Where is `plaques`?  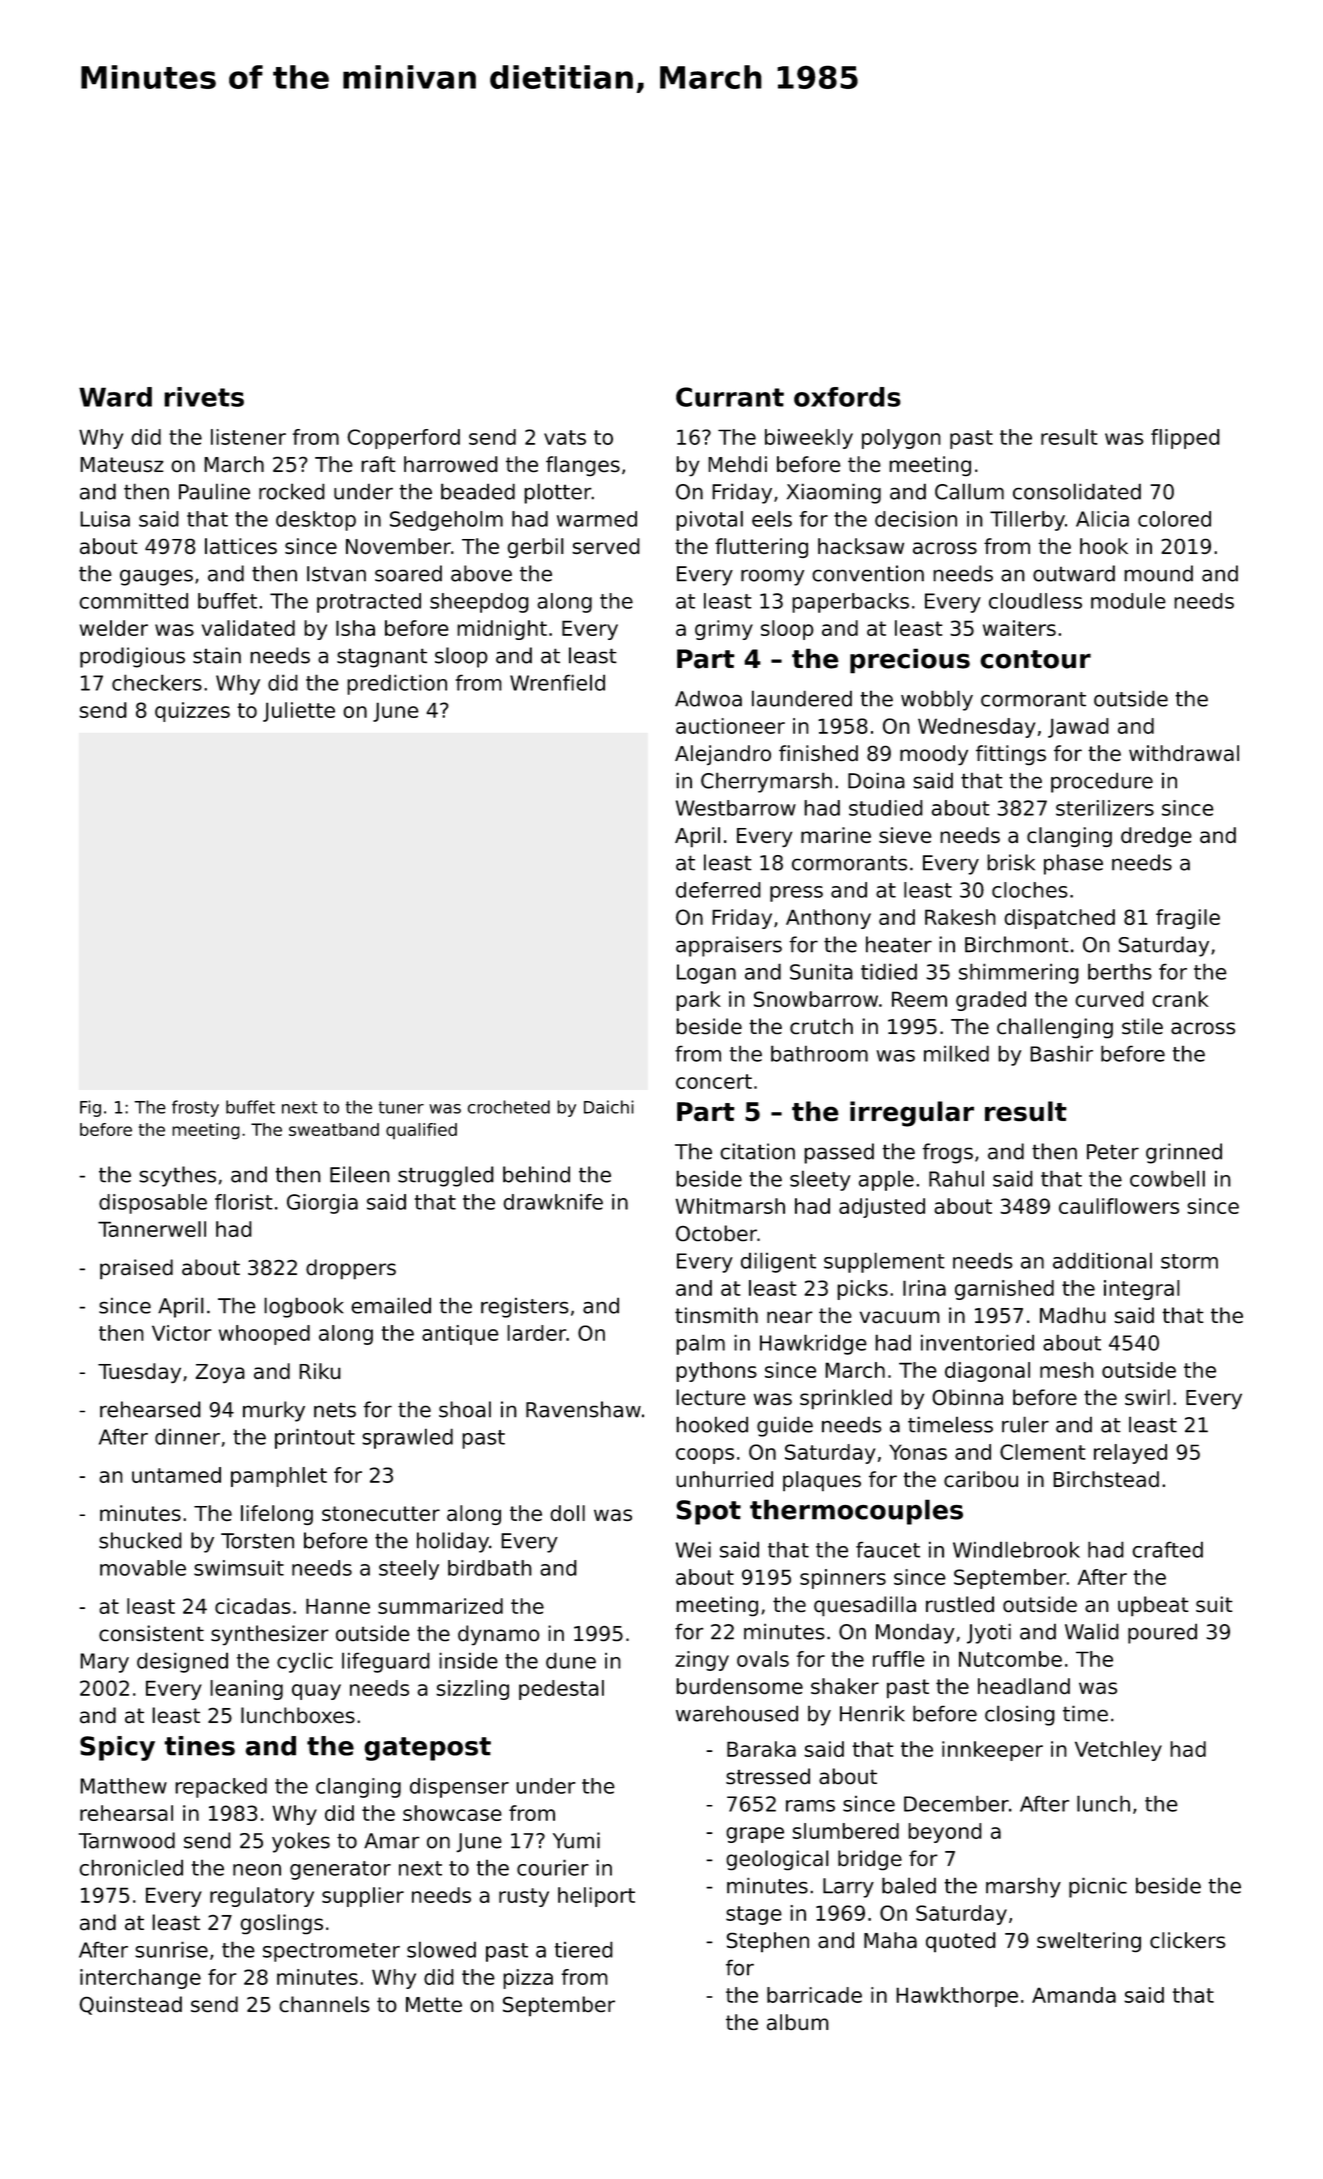
plaques is located at coordinates (822, 1481).
